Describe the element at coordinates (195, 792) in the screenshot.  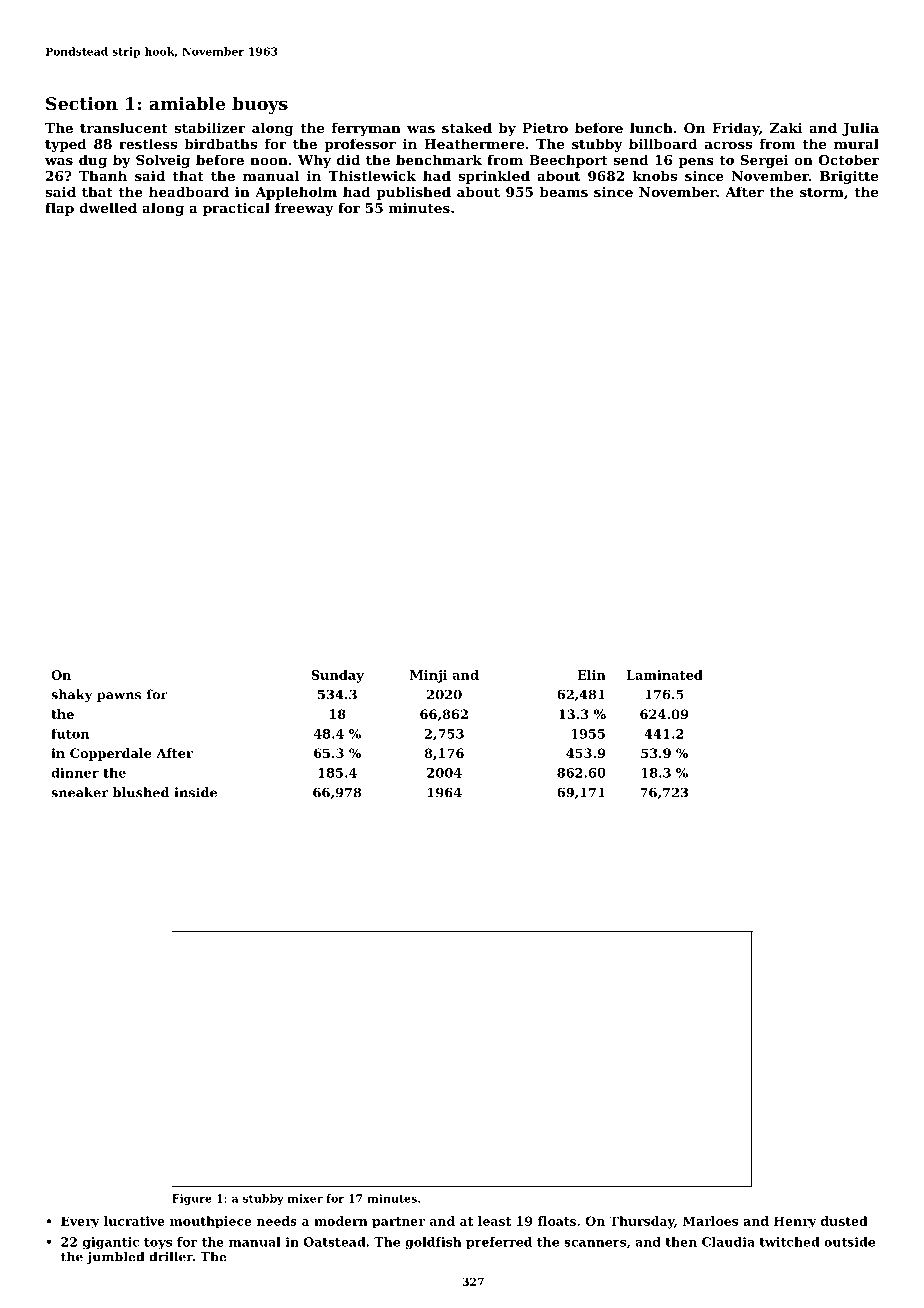
I see `inside` at that location.
